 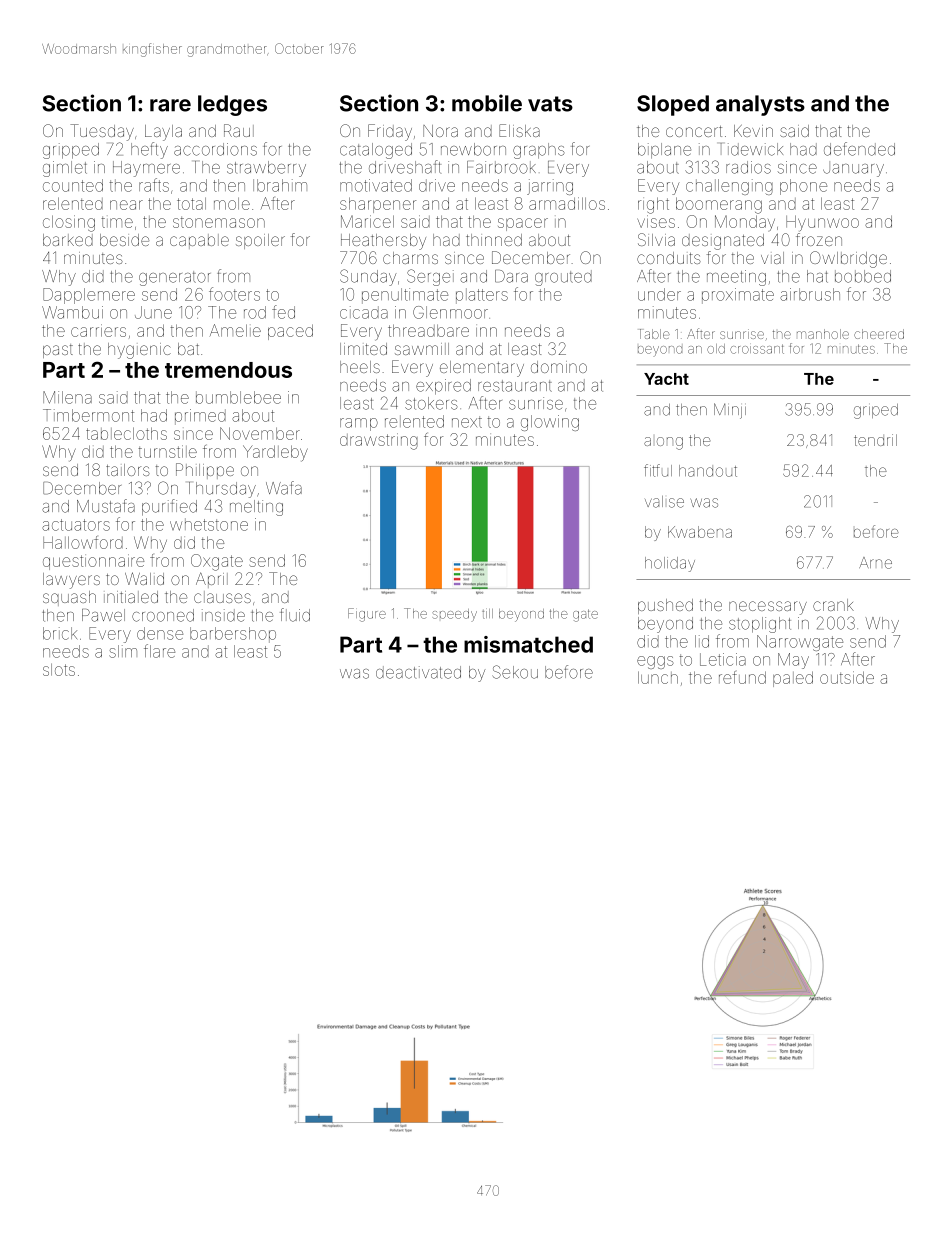 What do you see at coordinates (708, 471) in the page?
I see `handout` at bounding box center [708, 471].
